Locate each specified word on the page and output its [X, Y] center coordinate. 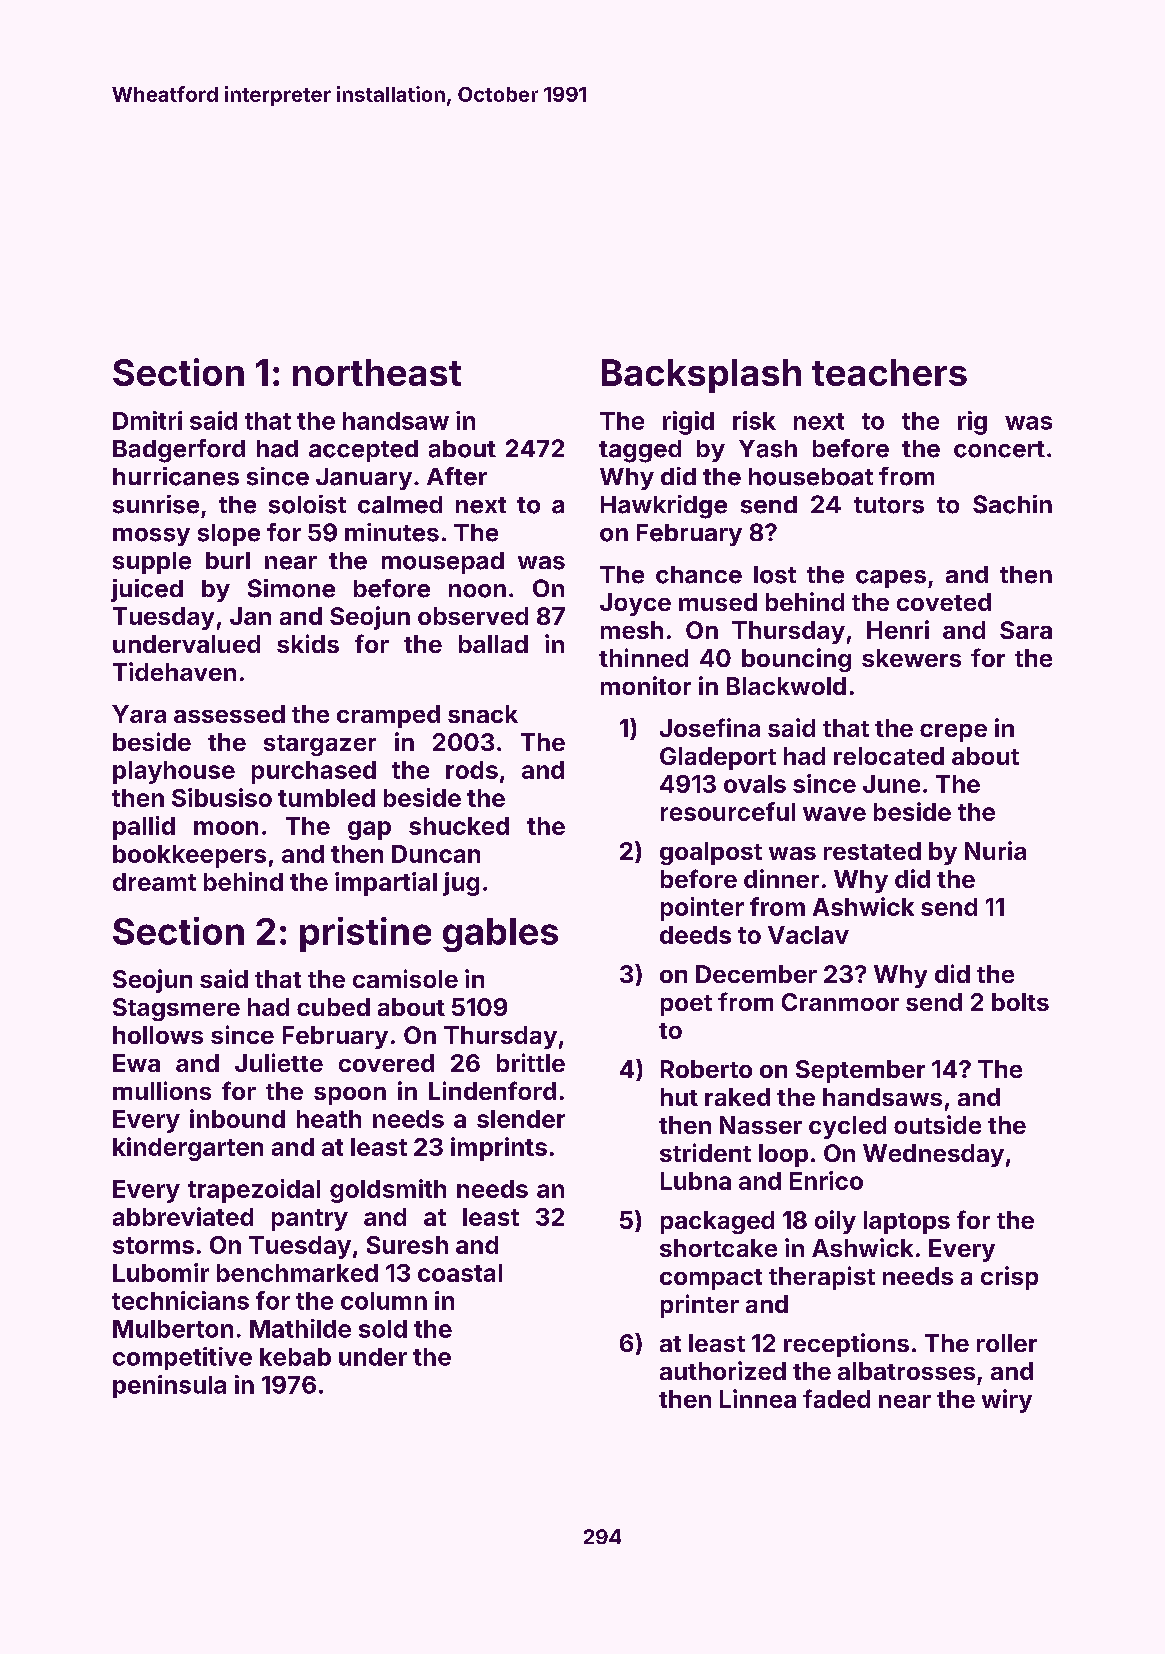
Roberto [706, 1069]
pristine [365, 934]
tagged [640, 451]
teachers [889, 372]
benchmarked [297, 1273]
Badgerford [179, 451]
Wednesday [933, 1155]
